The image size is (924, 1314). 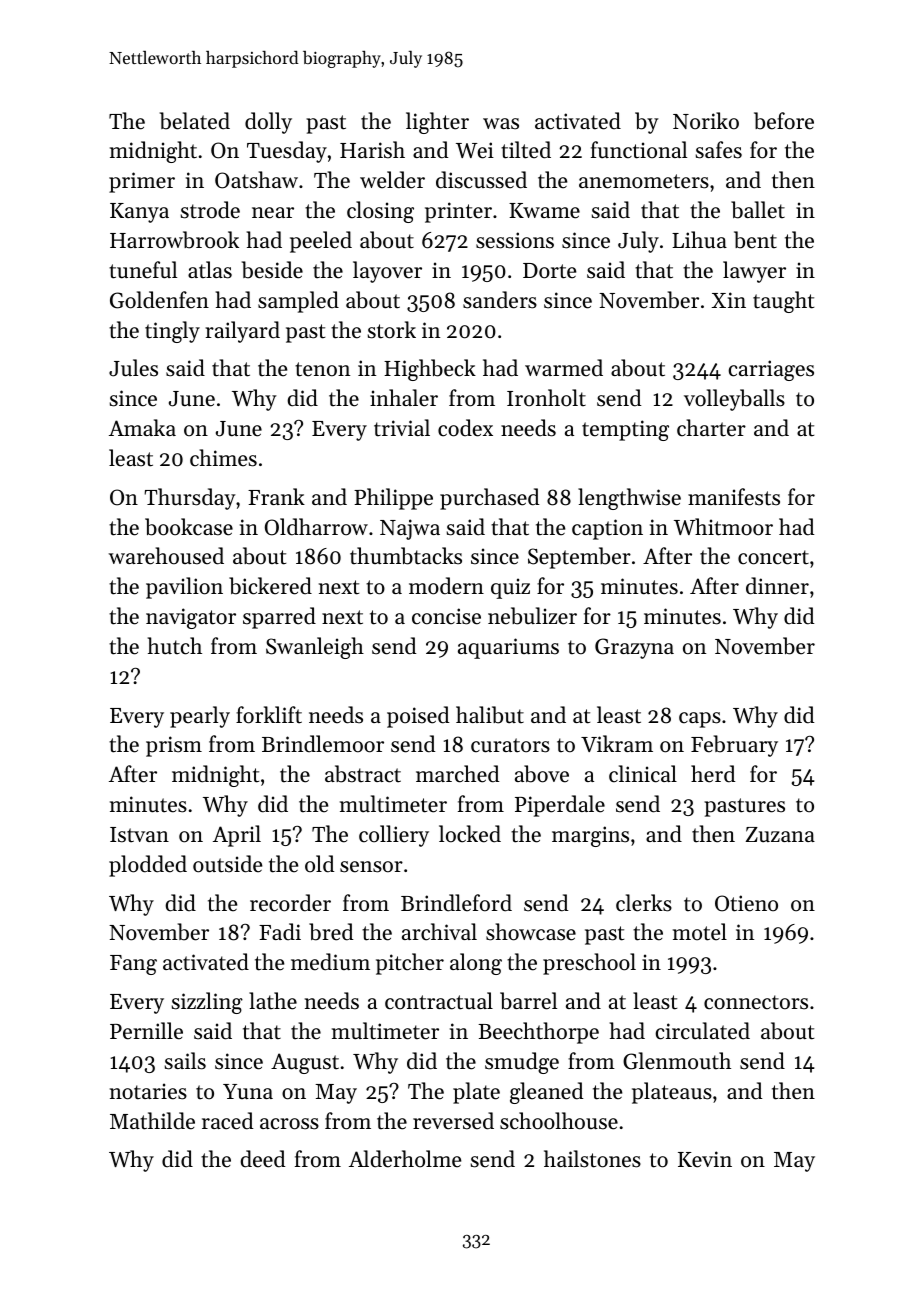 I want to click on Kwame, so click(x=544, y=211).
